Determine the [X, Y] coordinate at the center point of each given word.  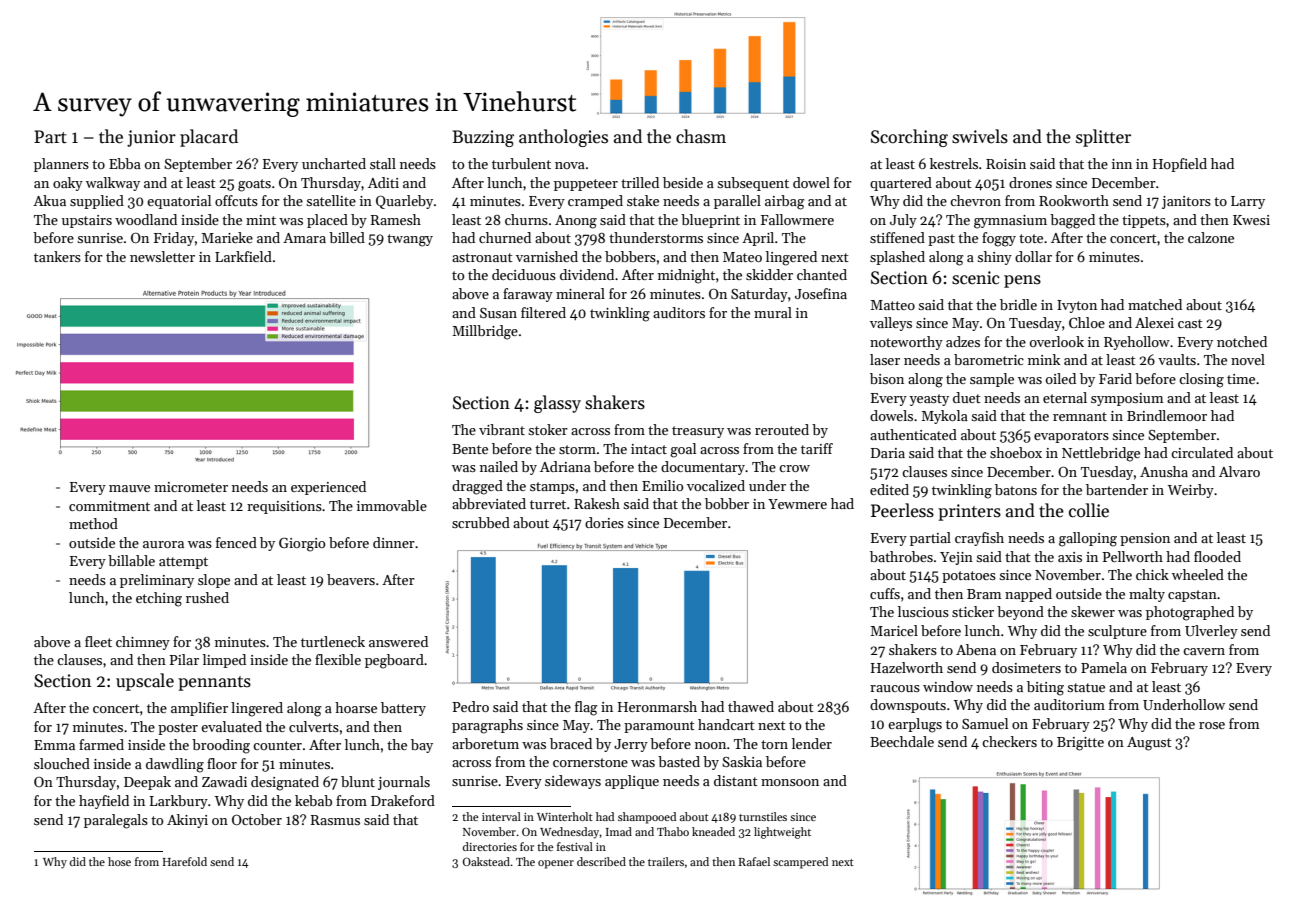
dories [604, 522]
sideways [573, 782]
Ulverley [1211, 632]
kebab [313, 800]
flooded [1217, 556]
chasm [701, 136]
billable [131, 560]
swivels [980, 136]
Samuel [985, 723]
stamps [552, 488]
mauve [129, 488]
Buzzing [483, 138]
